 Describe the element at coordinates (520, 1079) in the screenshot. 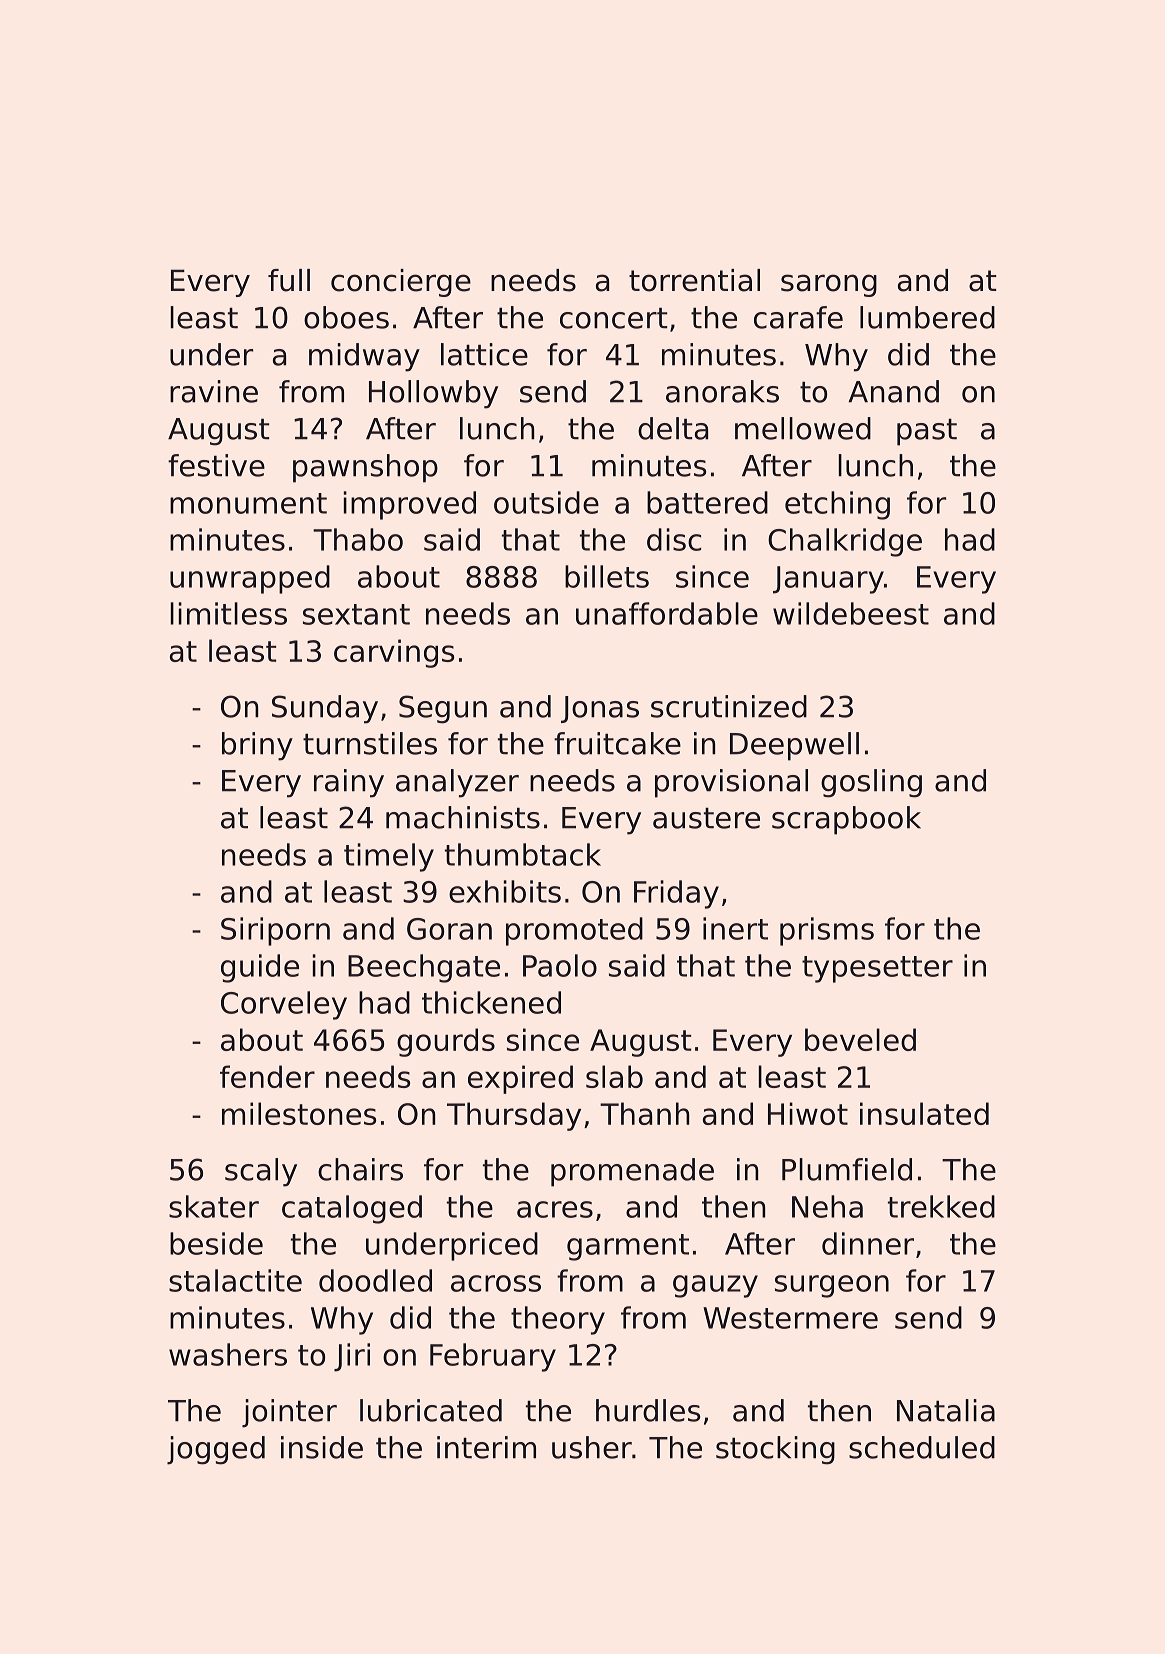

I see `expired` at that location.
